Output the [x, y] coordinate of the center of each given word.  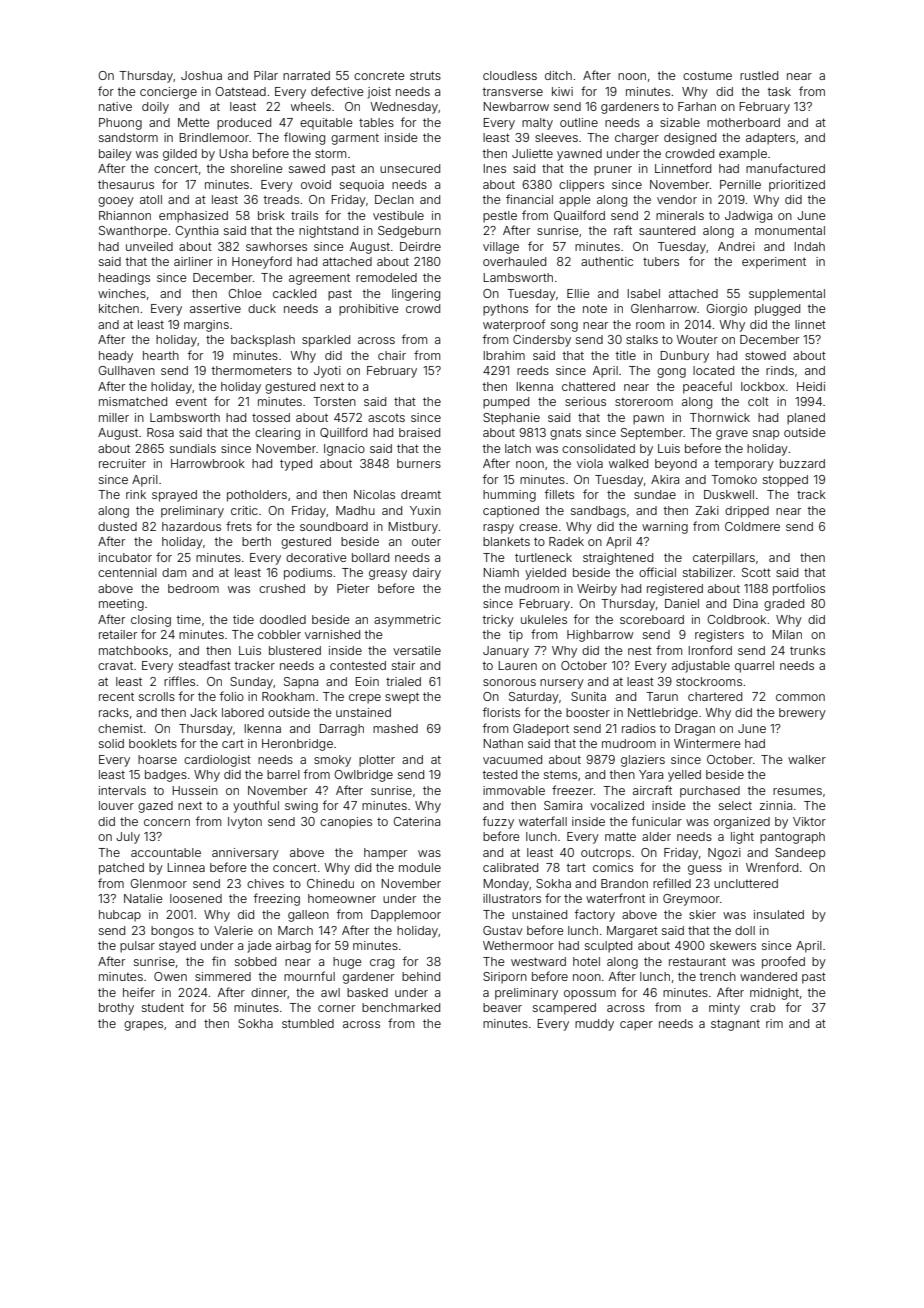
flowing [304, 138]
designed [690, 139]
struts [425, 75]
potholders [257, 496]
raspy [498, 529]
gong [671, 373]
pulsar [137, 947]
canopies [346, 823]
